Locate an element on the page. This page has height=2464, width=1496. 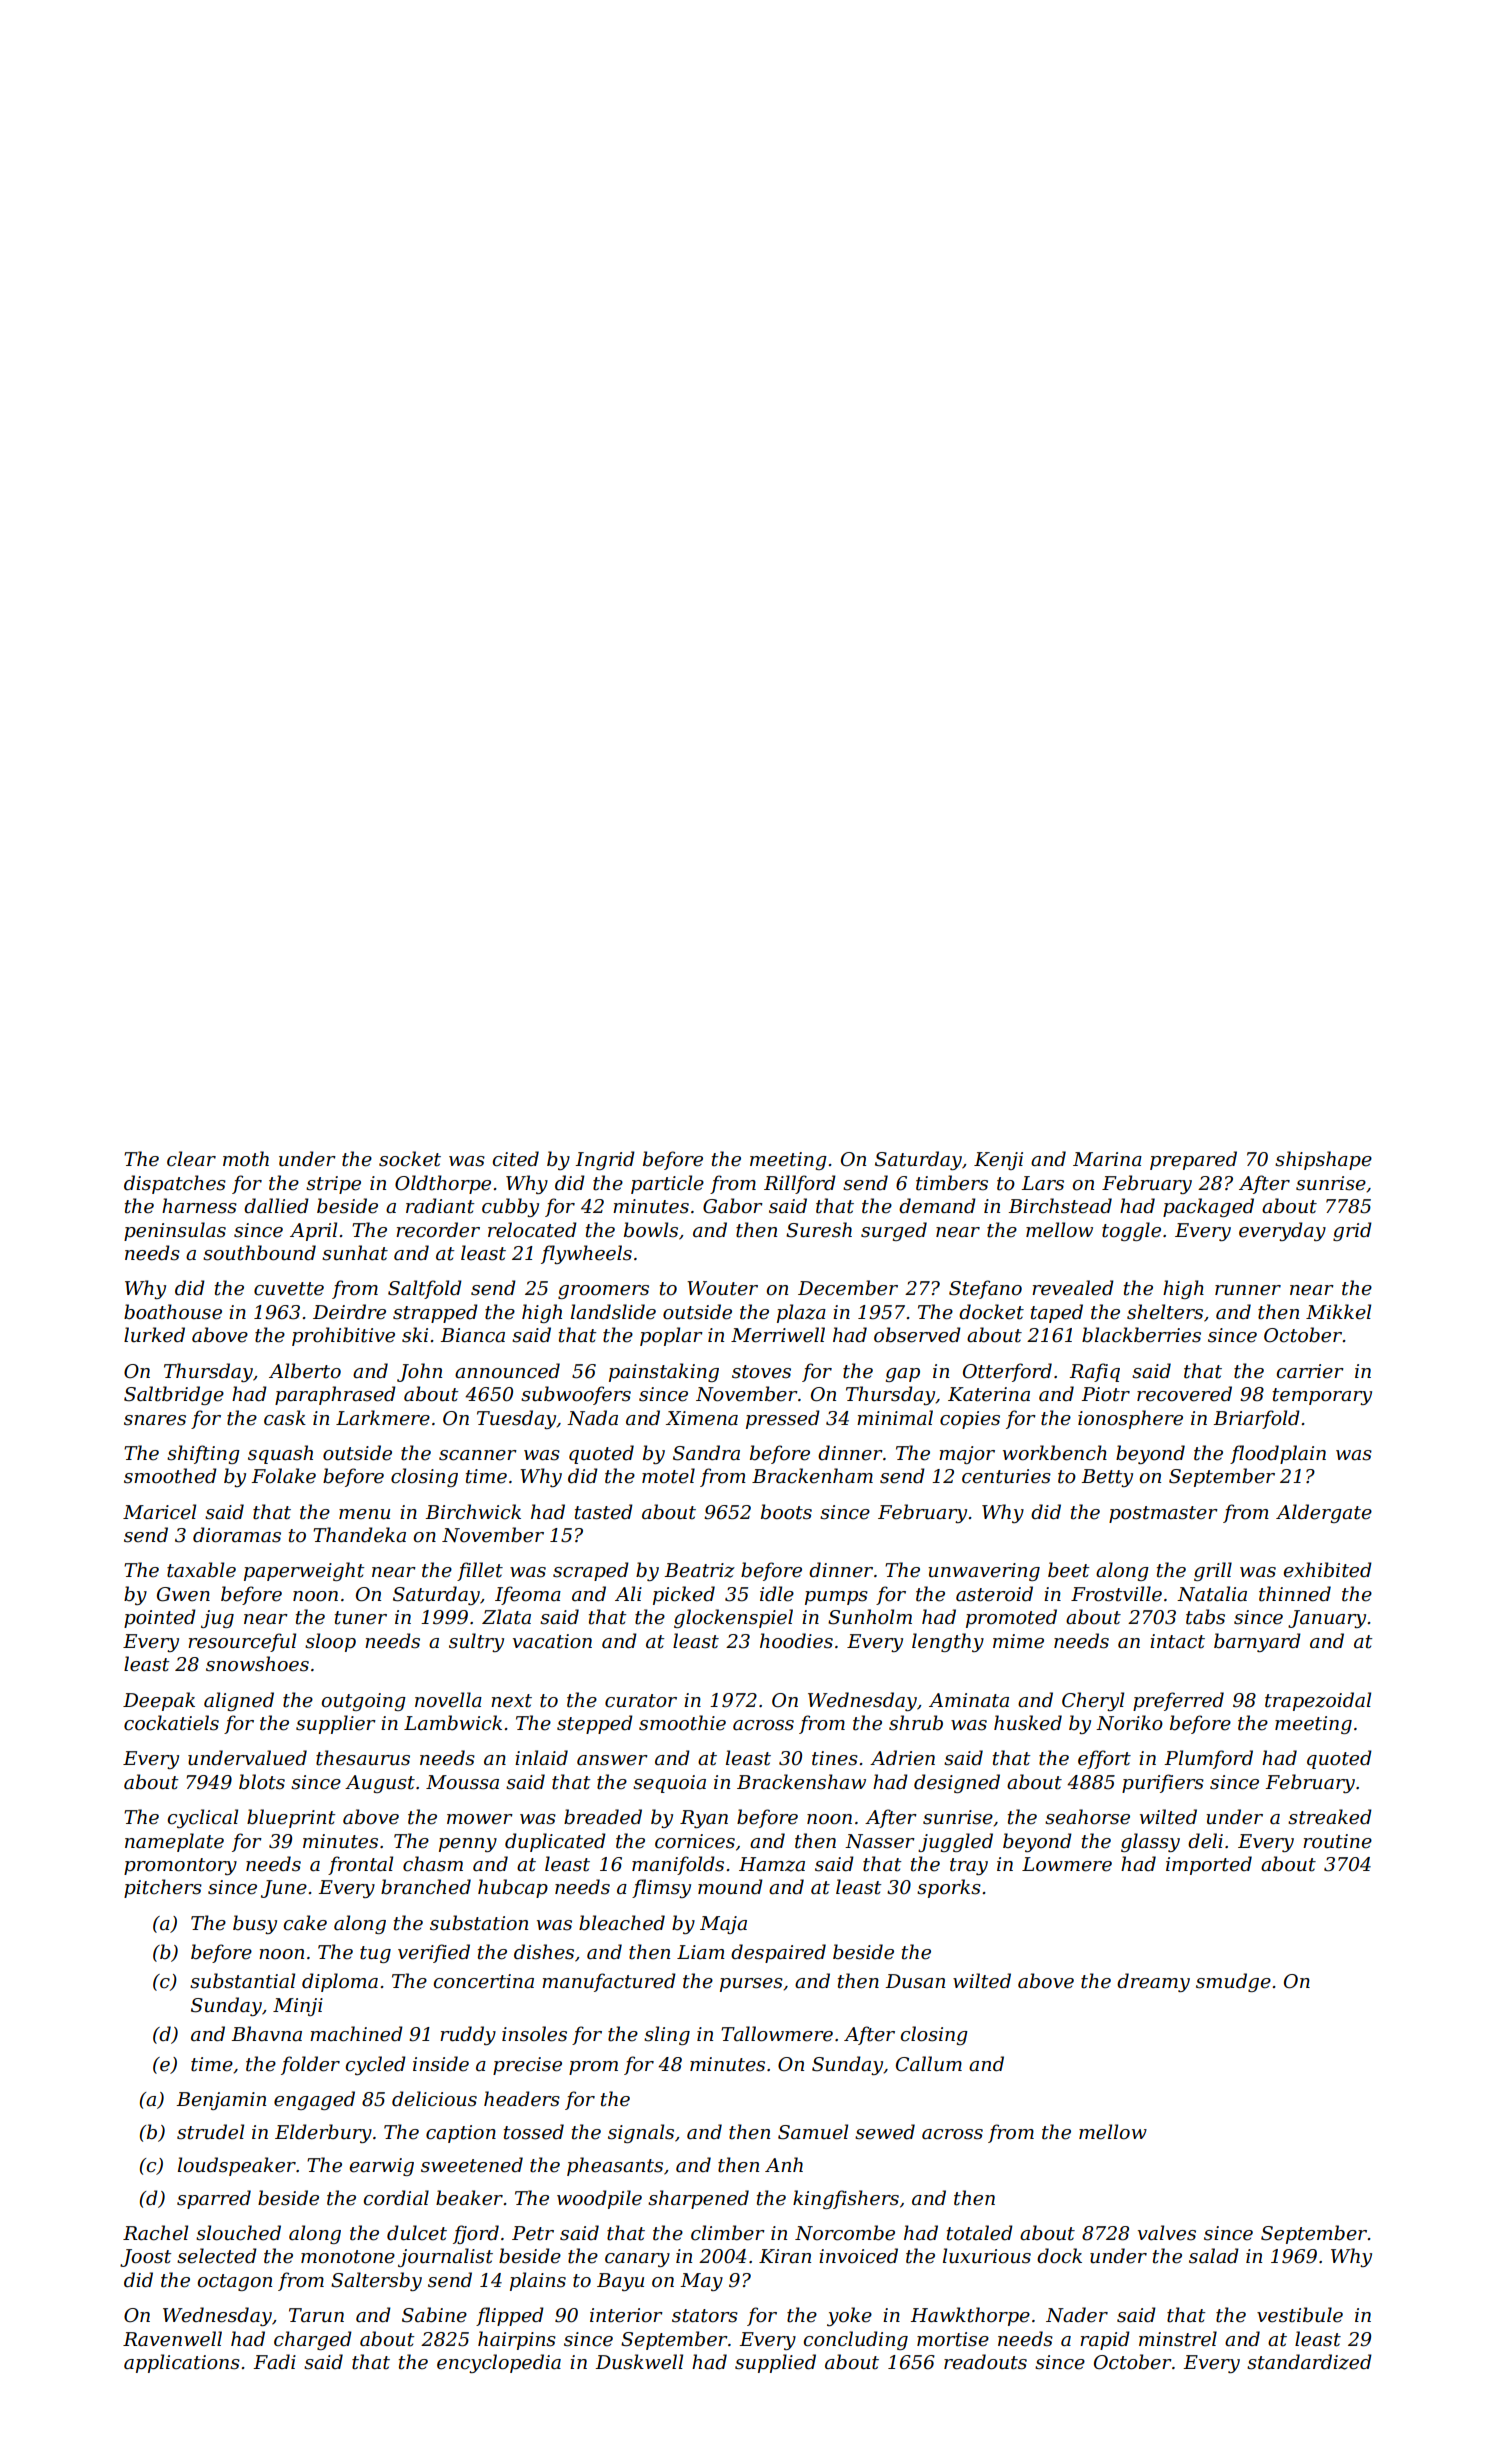
dioramas is located at coordinates (237, 1535).
